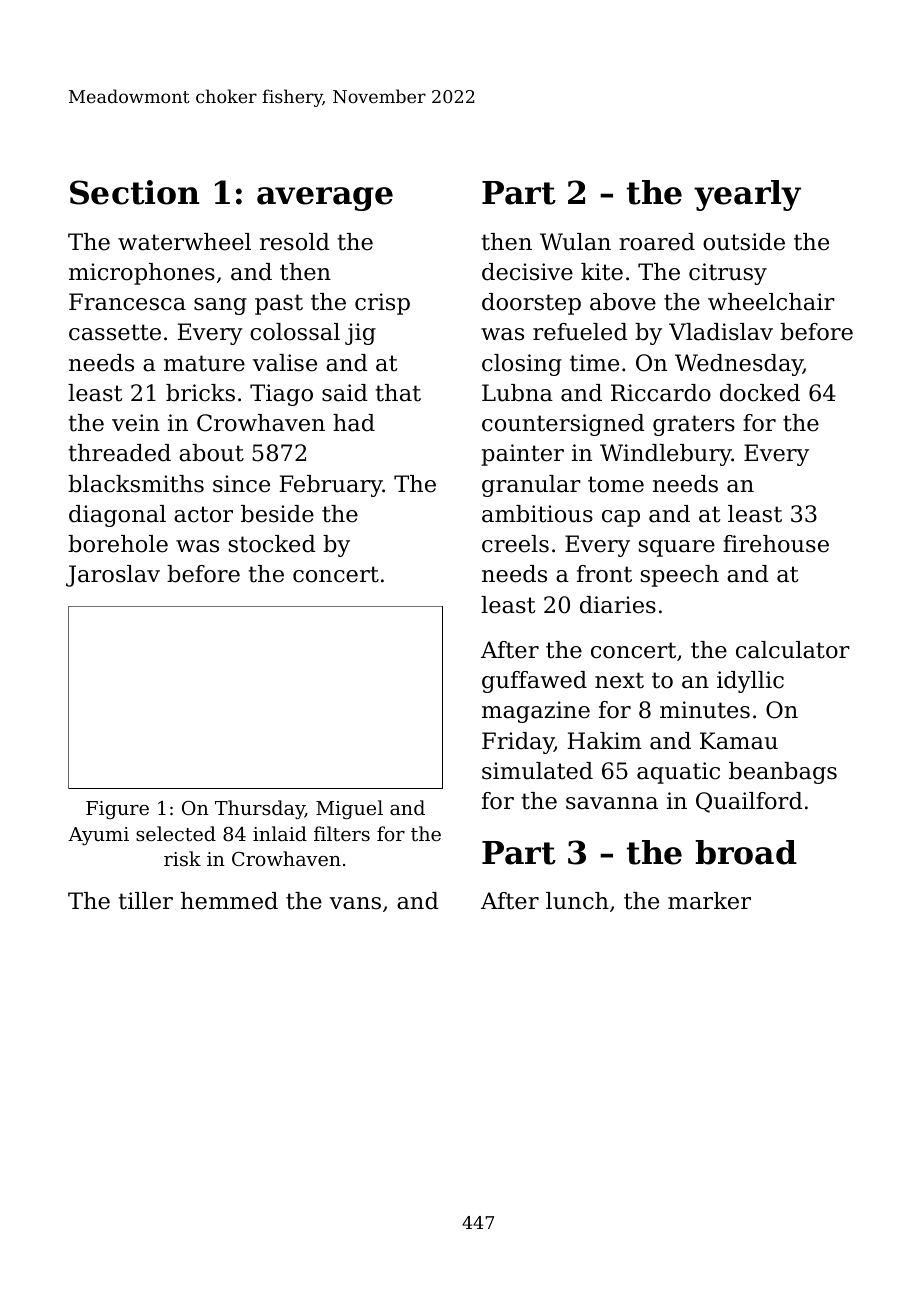 This document has height=1311, width=924. Describe the element at coordinates (382, 304) in the document. I see `crisp` at that location.
